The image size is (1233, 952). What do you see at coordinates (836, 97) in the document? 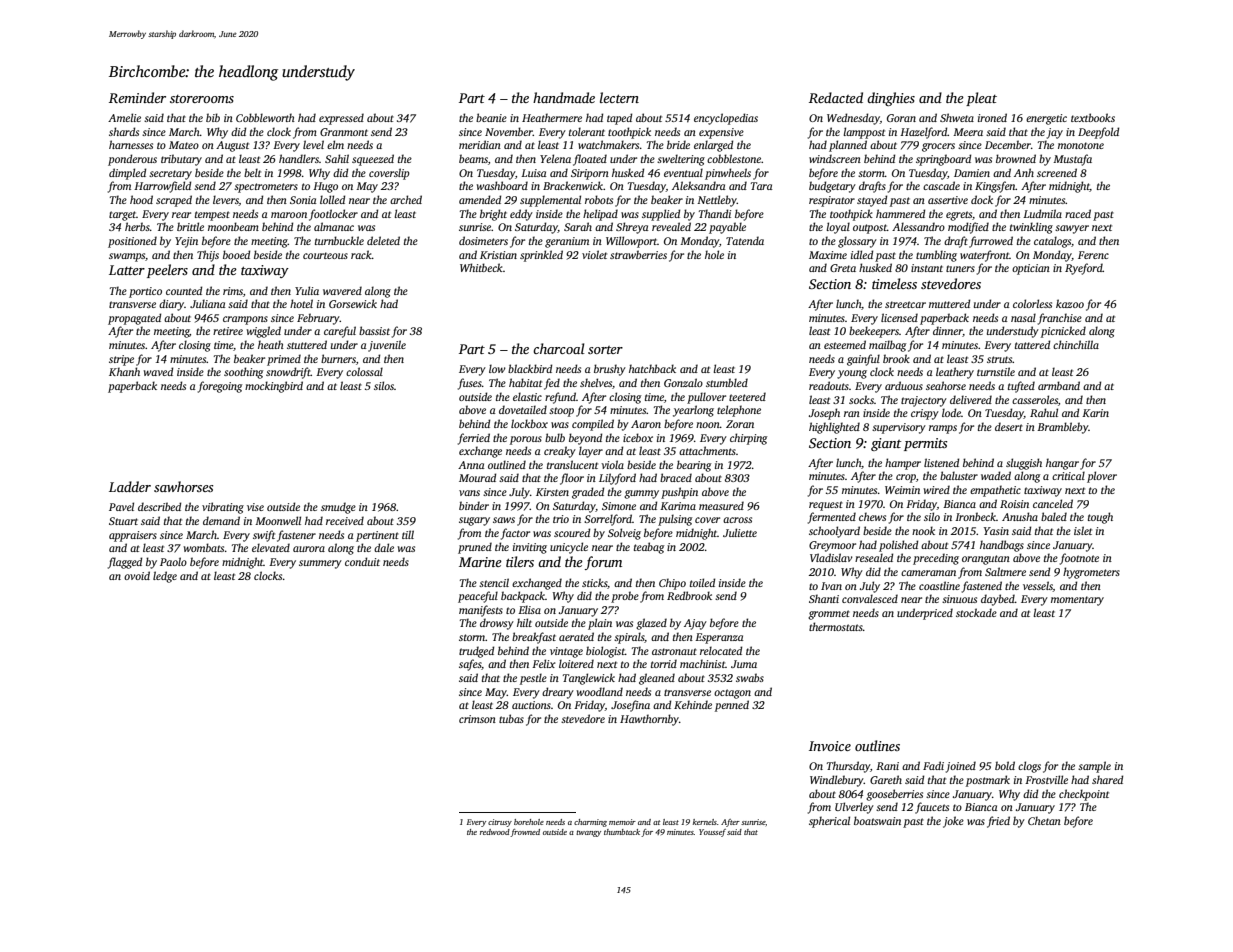
I see `Redacted` at bounding box center [836, 97].
